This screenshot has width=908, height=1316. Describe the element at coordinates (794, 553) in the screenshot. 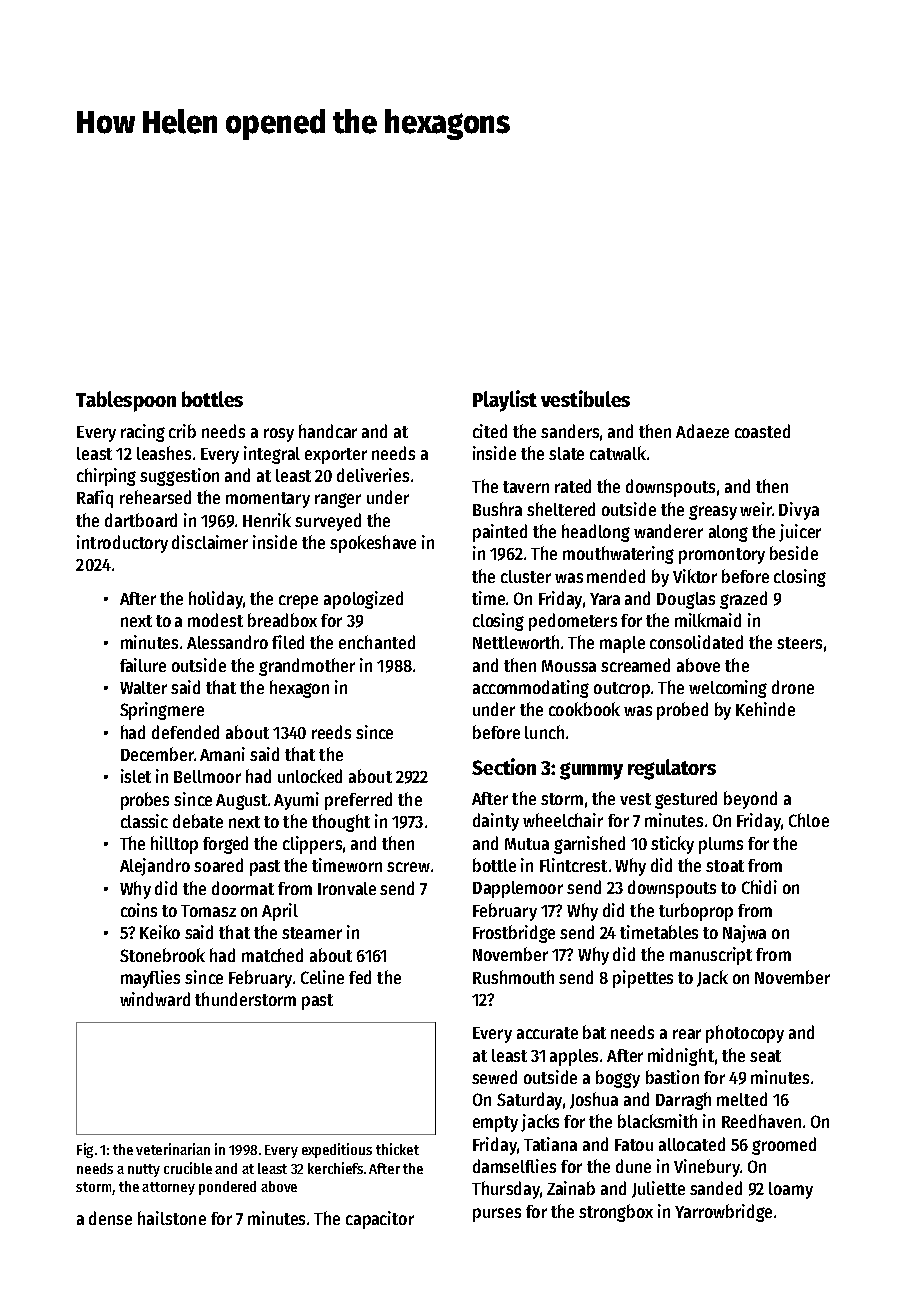

I see `beside` at that location.
